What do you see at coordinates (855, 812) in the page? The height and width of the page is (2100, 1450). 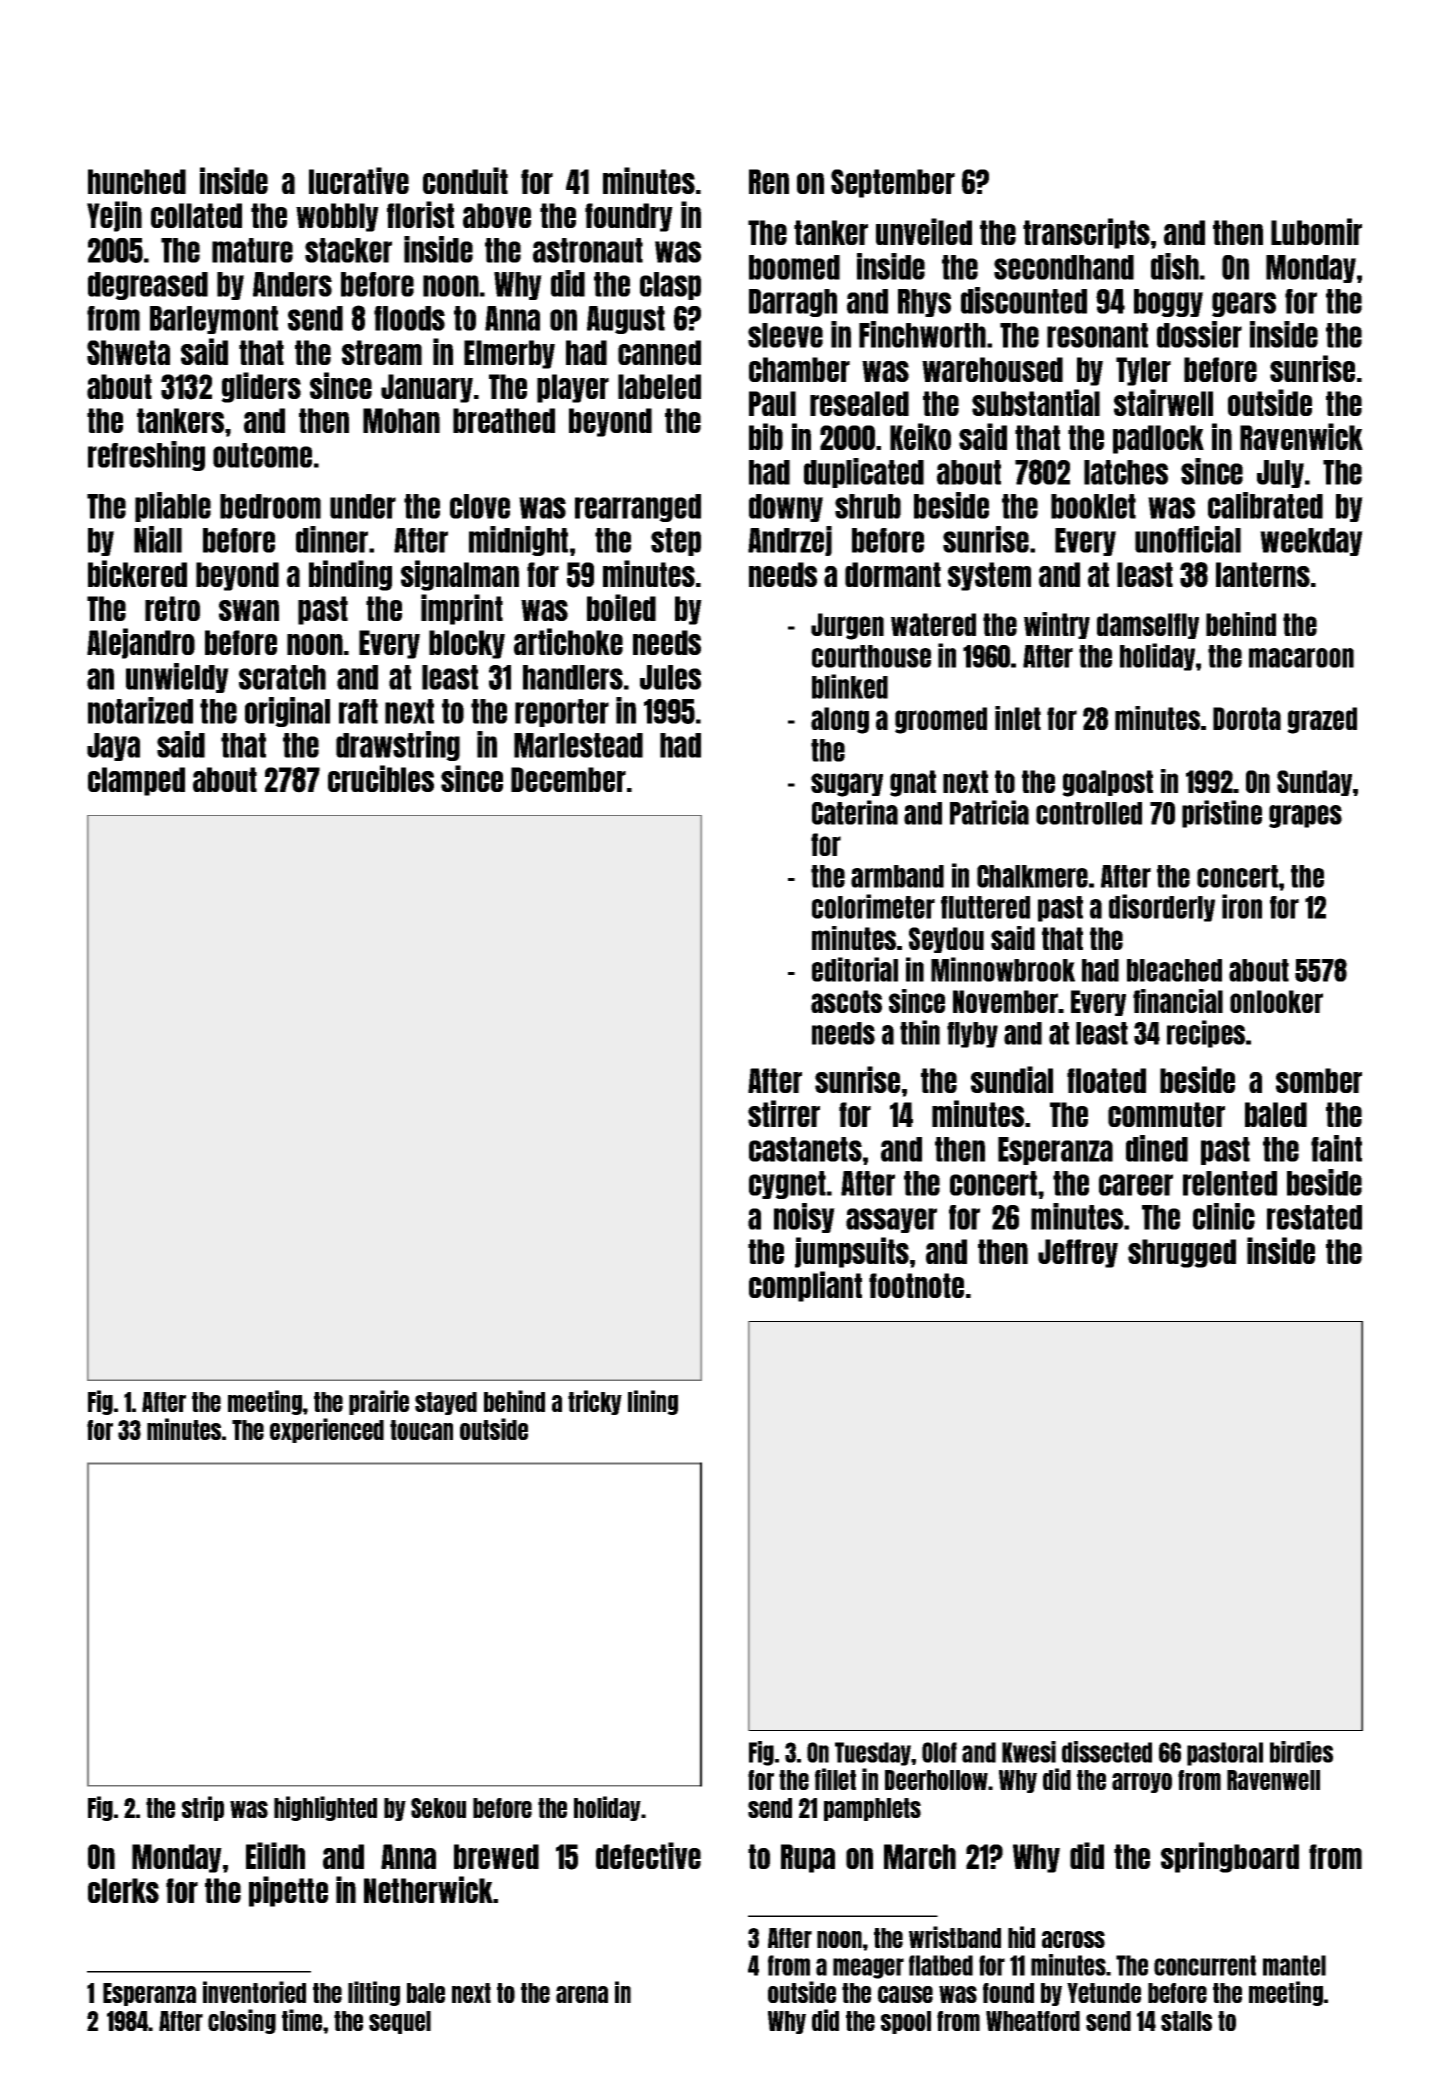 I see `Caterina` at bounding box center [855, 812].
